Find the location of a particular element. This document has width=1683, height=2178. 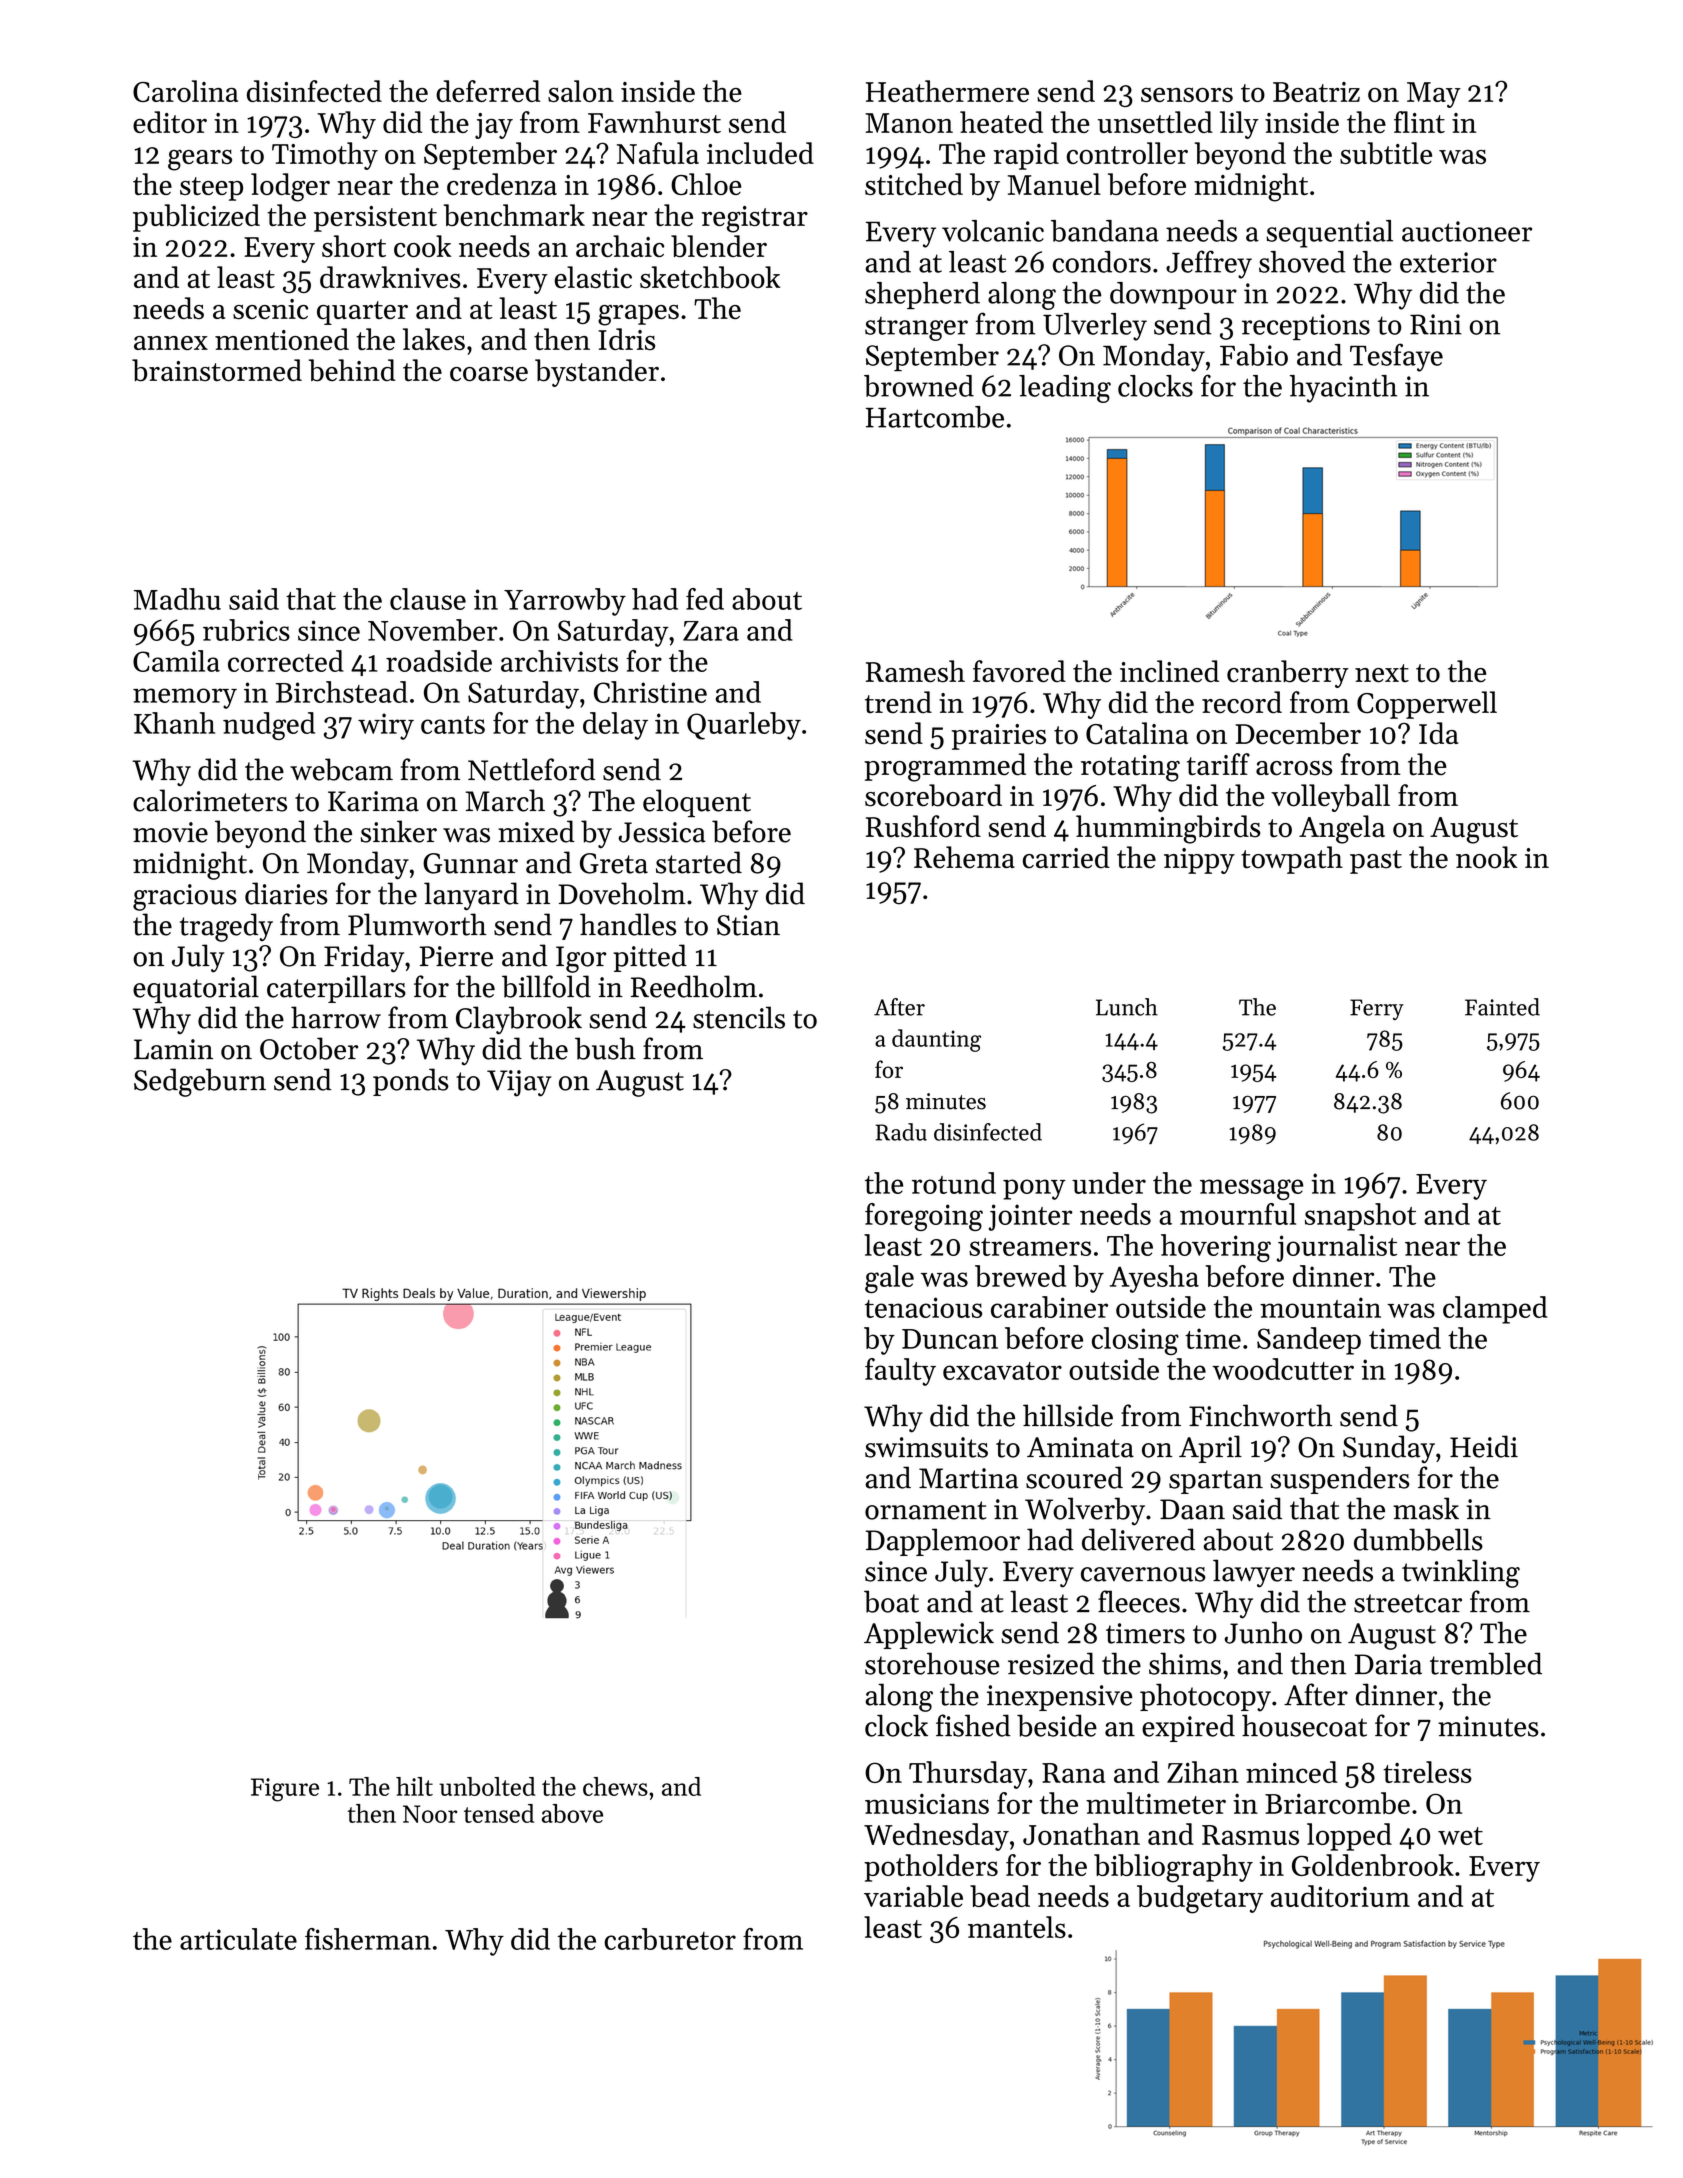

Khanh is located at coordinates (174, 723).
